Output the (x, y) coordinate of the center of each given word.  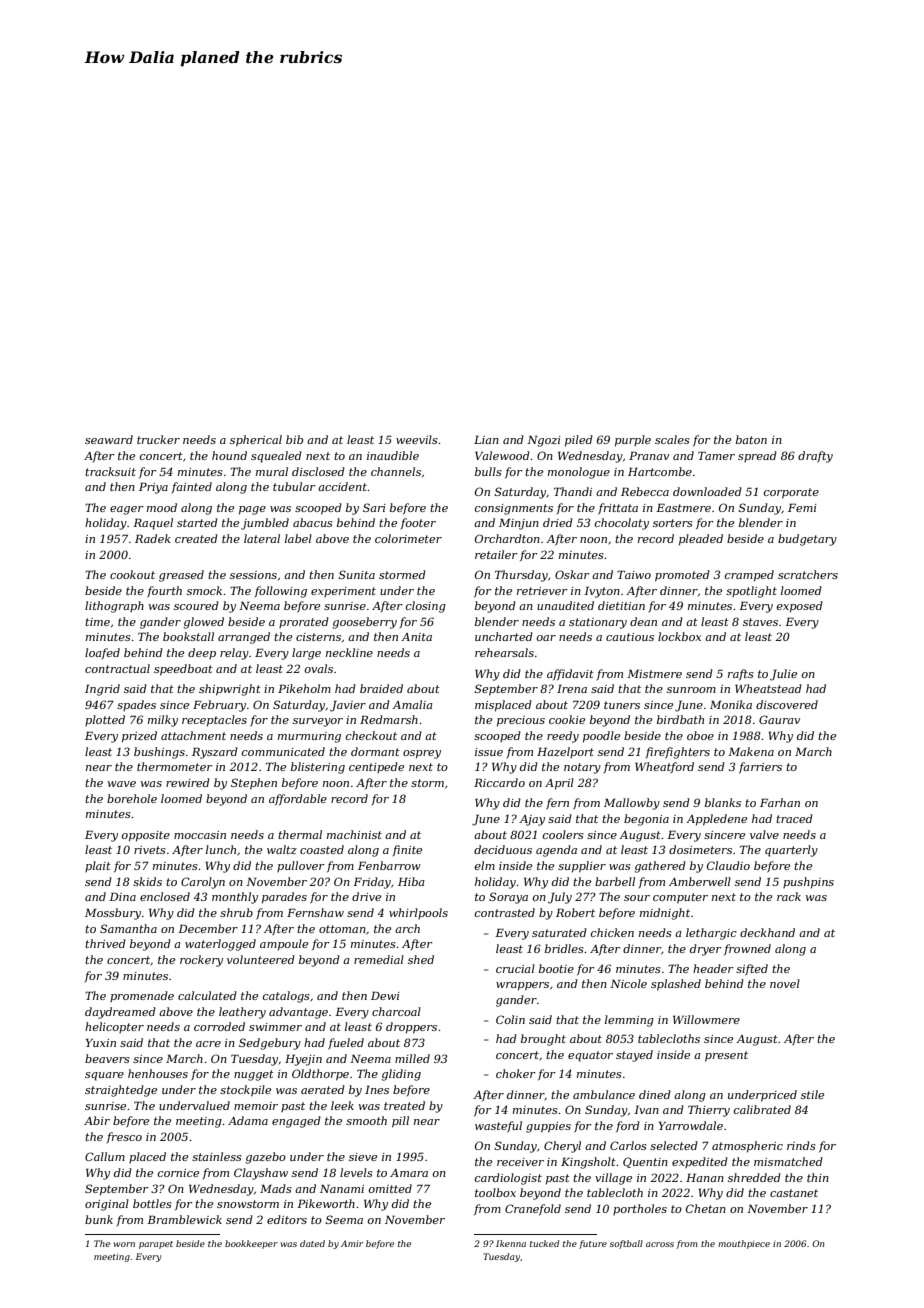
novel (785, 983)
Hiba (411, 881)
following (281, 592)
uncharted (504, 636)
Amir (352, 1244)
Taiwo (634, 574)
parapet (156, 1245)
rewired (188, 782)
